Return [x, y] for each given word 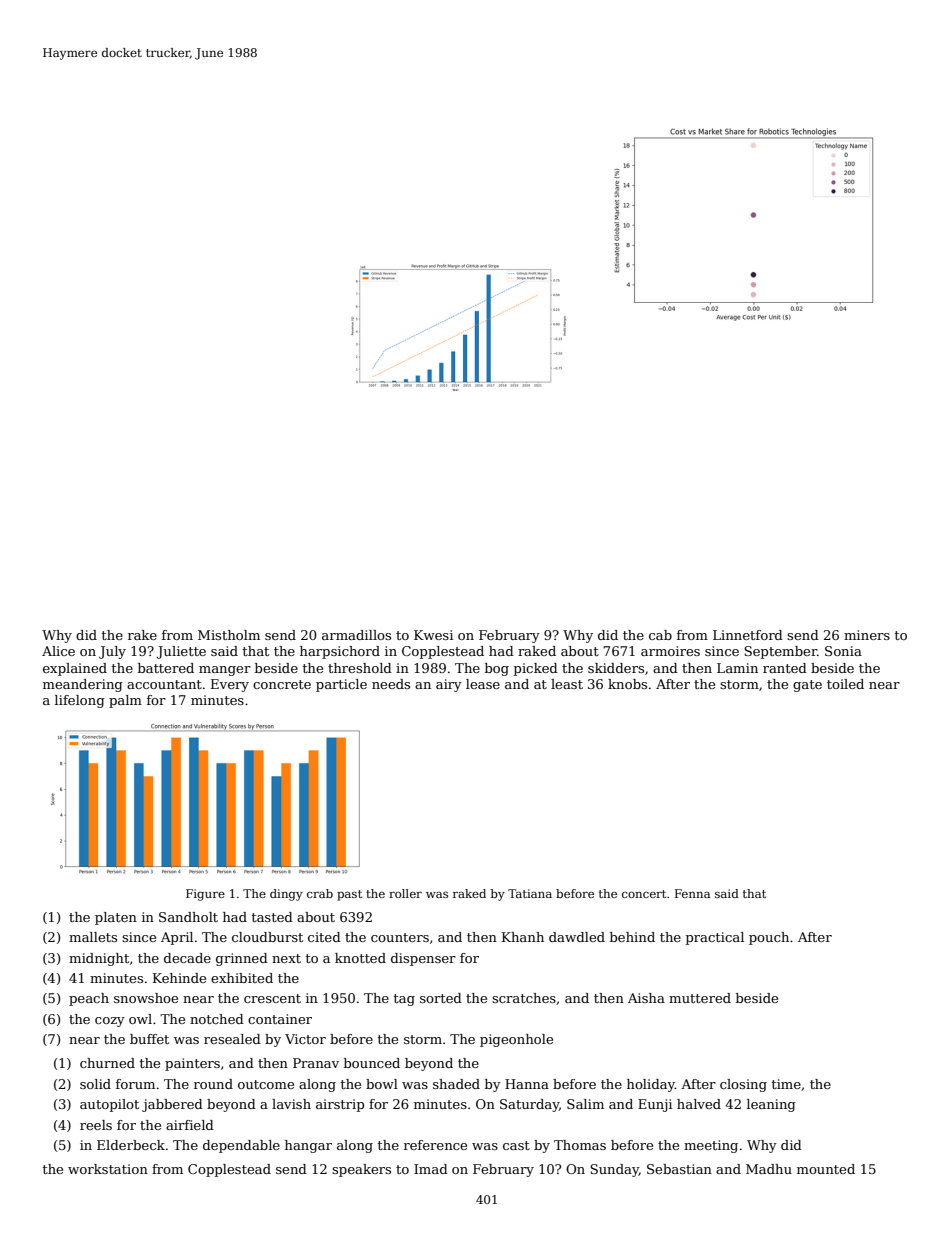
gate [807, 686]
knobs [627, 684]
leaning [771, 1105]
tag [404, 1000]
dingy [286, 895]
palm [125, 701]
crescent [272, 998]
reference [435, 1145]
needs [391, 684]
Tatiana [530, 893]
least [567, 684]
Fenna [692, 893]
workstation [108, 1169]
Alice [58, 651]
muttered [700, 998]
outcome [266, 1084]
